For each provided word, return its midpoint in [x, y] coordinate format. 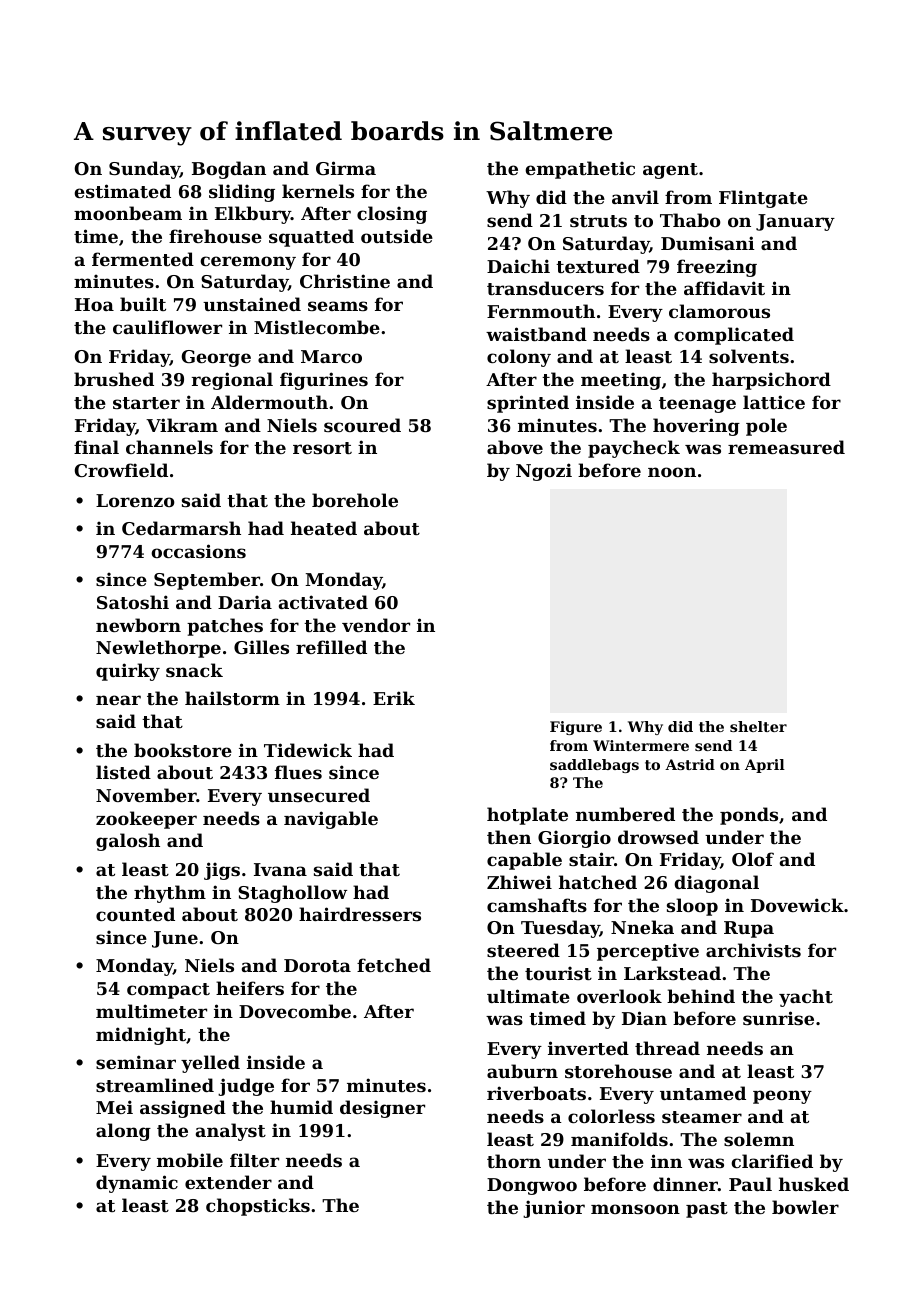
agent [670, 171]
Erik [394, 698]
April [765, 766]
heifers [250, 988]
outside [397, 236]
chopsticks [258, 1207]
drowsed [658, 837]
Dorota [317, 965]
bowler [805, 1207]
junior [554, 1209]
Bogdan [229, 170]
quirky [128, 672]
